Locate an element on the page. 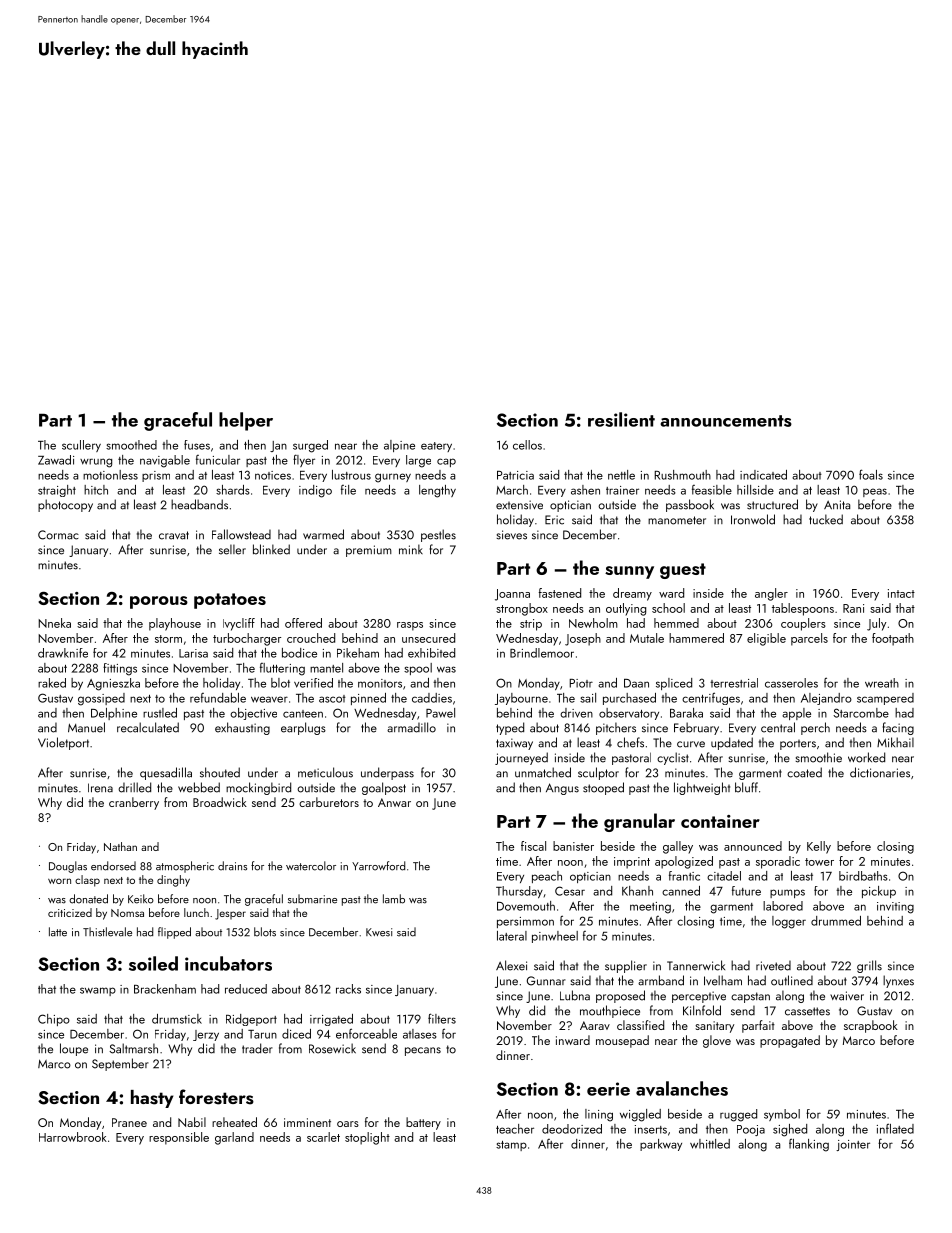  taxiway is located at coordinates (514, 744).
